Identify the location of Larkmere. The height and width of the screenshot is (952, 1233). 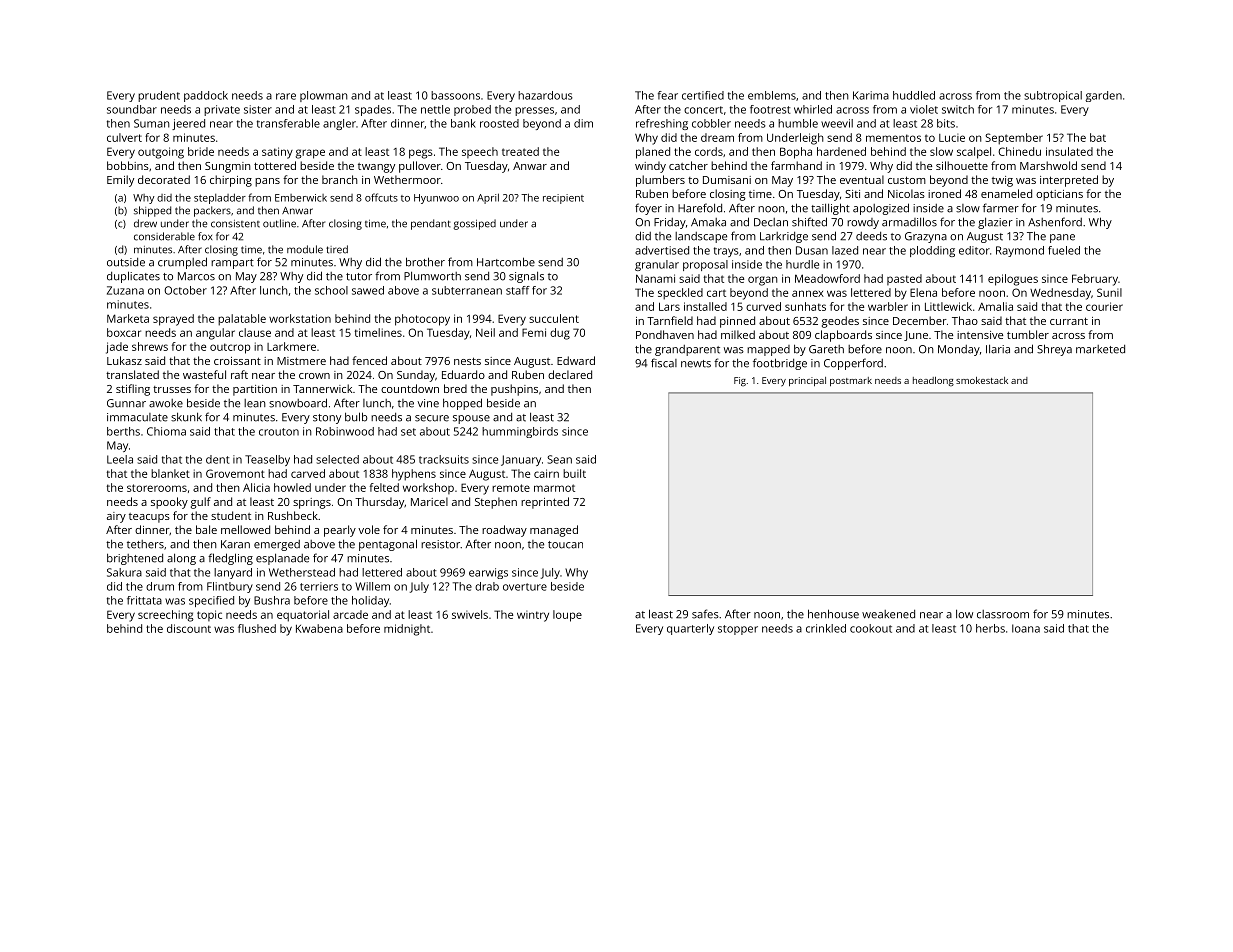
(291, 346).
